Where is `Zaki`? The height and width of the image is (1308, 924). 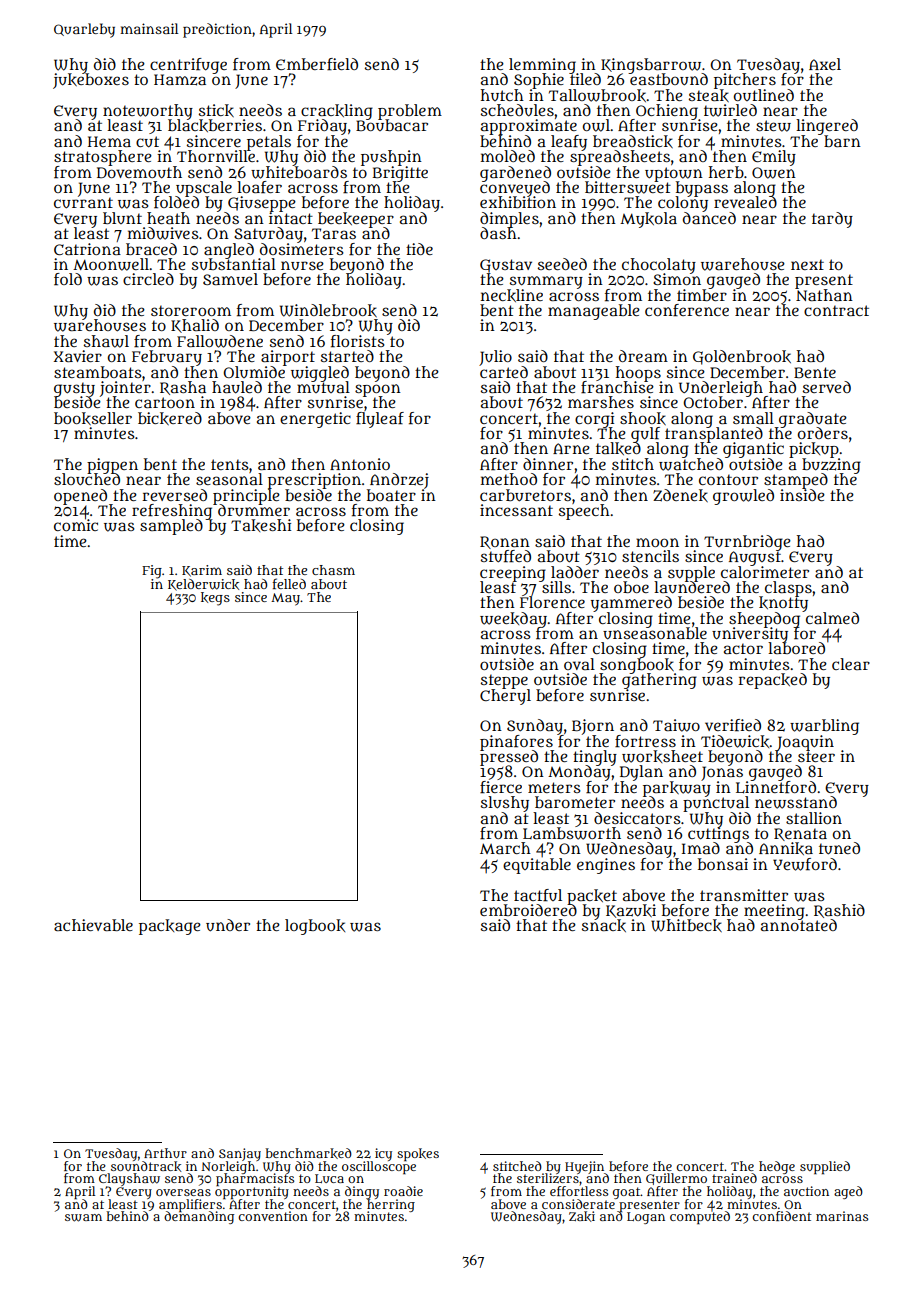 Zaki is located at coordinates (582, 1216).
